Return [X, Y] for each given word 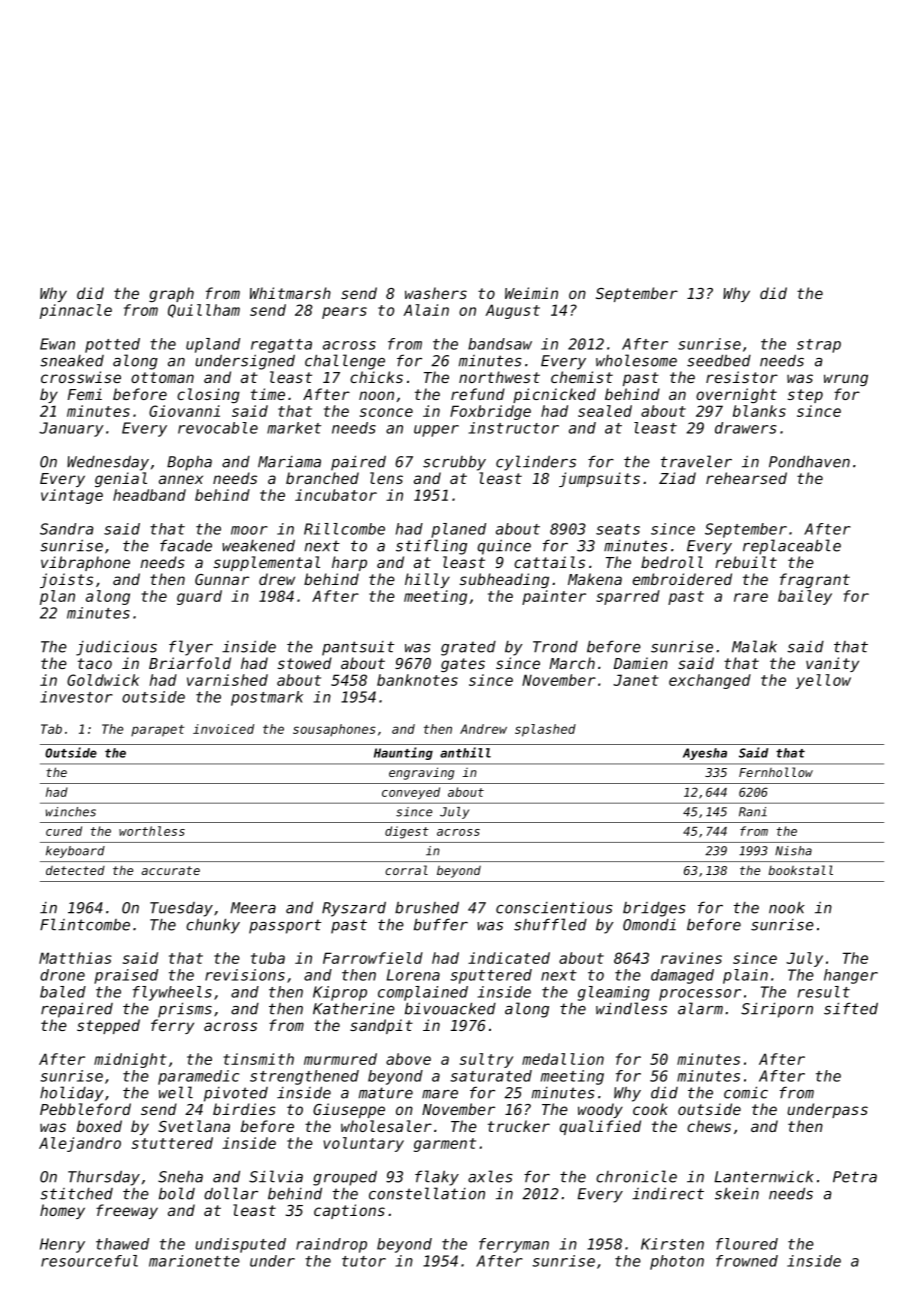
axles [490, 1176]
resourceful [89, 1261]
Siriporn [777, 1010]
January [71, 429]
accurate [170, 870]
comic [746, 1092]
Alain [426, 310]
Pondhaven [809, 461]
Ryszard [354, 909]
